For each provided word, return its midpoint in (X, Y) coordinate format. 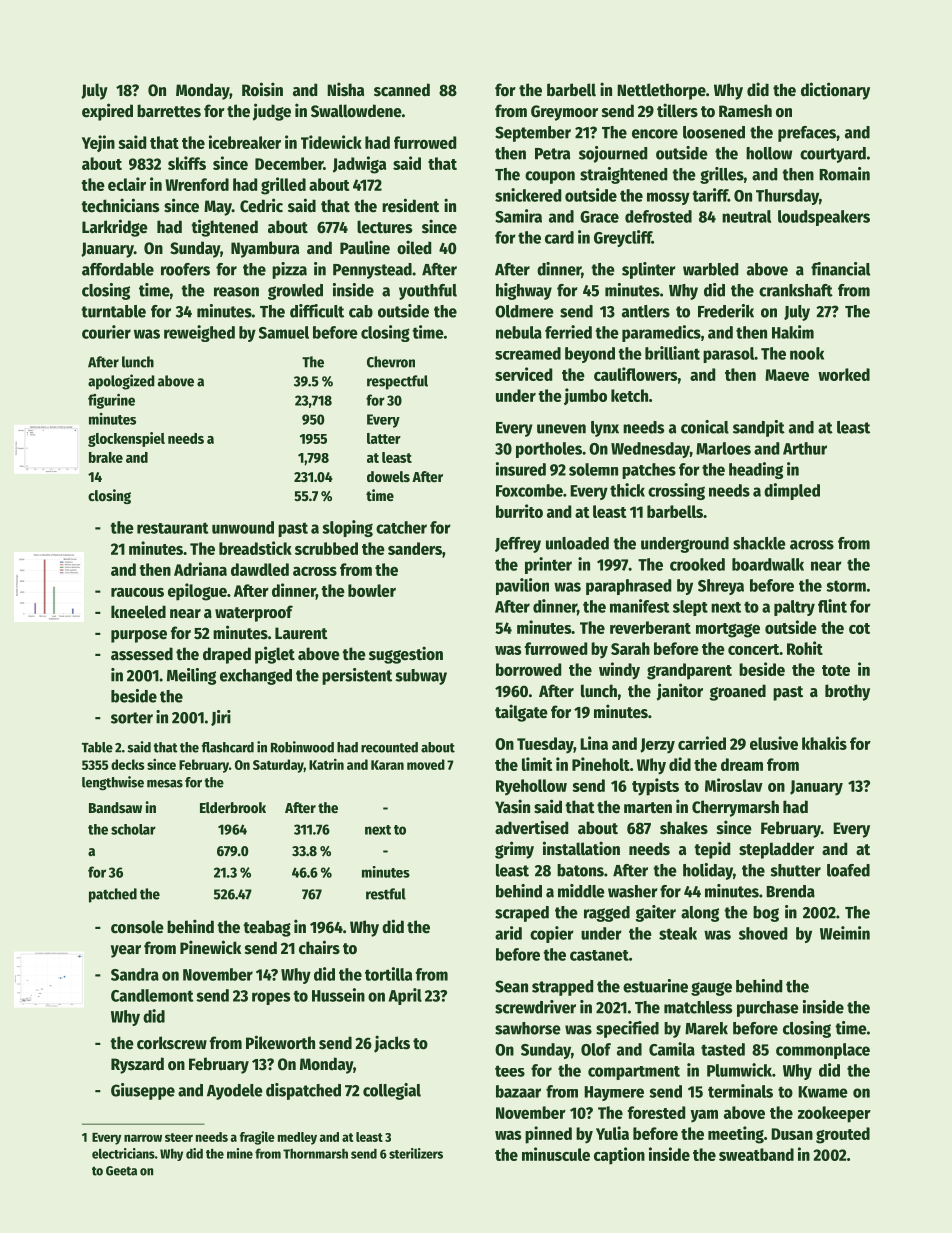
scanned (402, 90)
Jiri (221, 718)
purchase (768, 1009)
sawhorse (528, 1028)
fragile (257, 1138)
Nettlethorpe (661, 91)
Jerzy (657, 746)
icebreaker (245, 142)
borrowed (528, 669)
